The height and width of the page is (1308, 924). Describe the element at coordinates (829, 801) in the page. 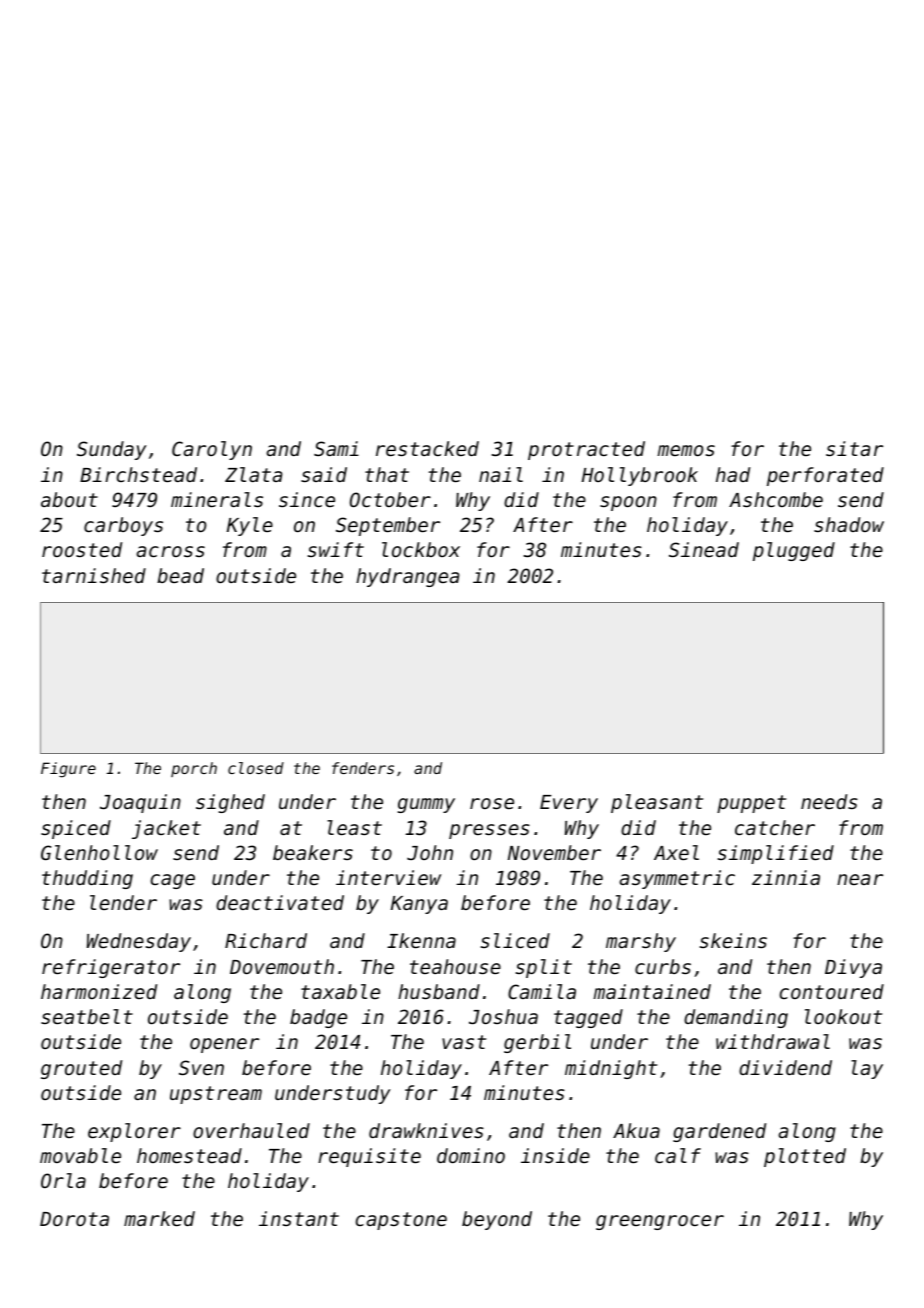

I see `needs` at that location.
